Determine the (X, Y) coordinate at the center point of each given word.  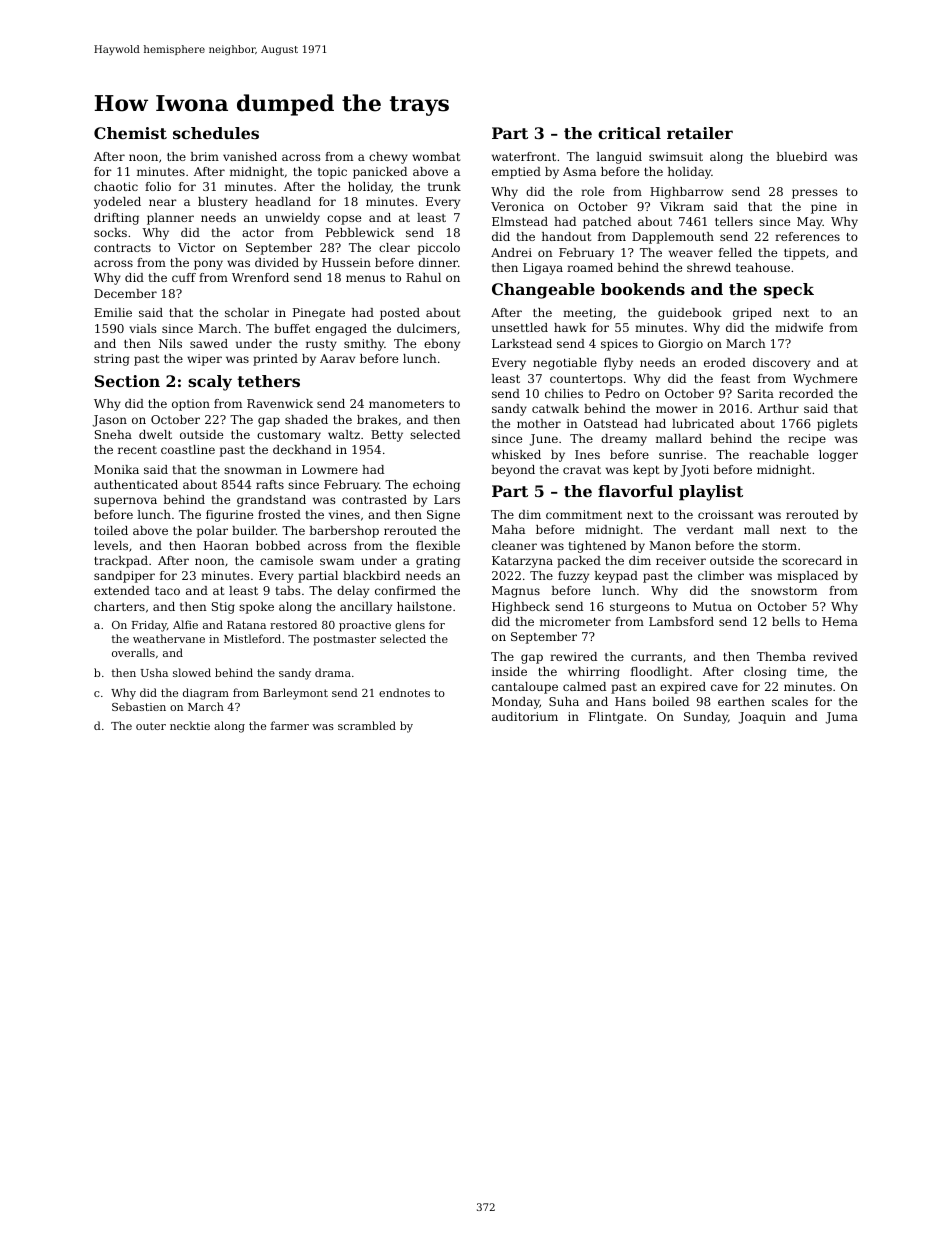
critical (629, 133)
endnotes (404, 692)
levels (111, 545)
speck (789, 291)
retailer (700, 133)
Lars (447, 499)
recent (137, 450)
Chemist (130, 133)
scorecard (812, 560)
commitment (584, 514)
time (811, 671)
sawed (209, 343)
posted (400, 314)
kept (646, 471)
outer (151, 726)
